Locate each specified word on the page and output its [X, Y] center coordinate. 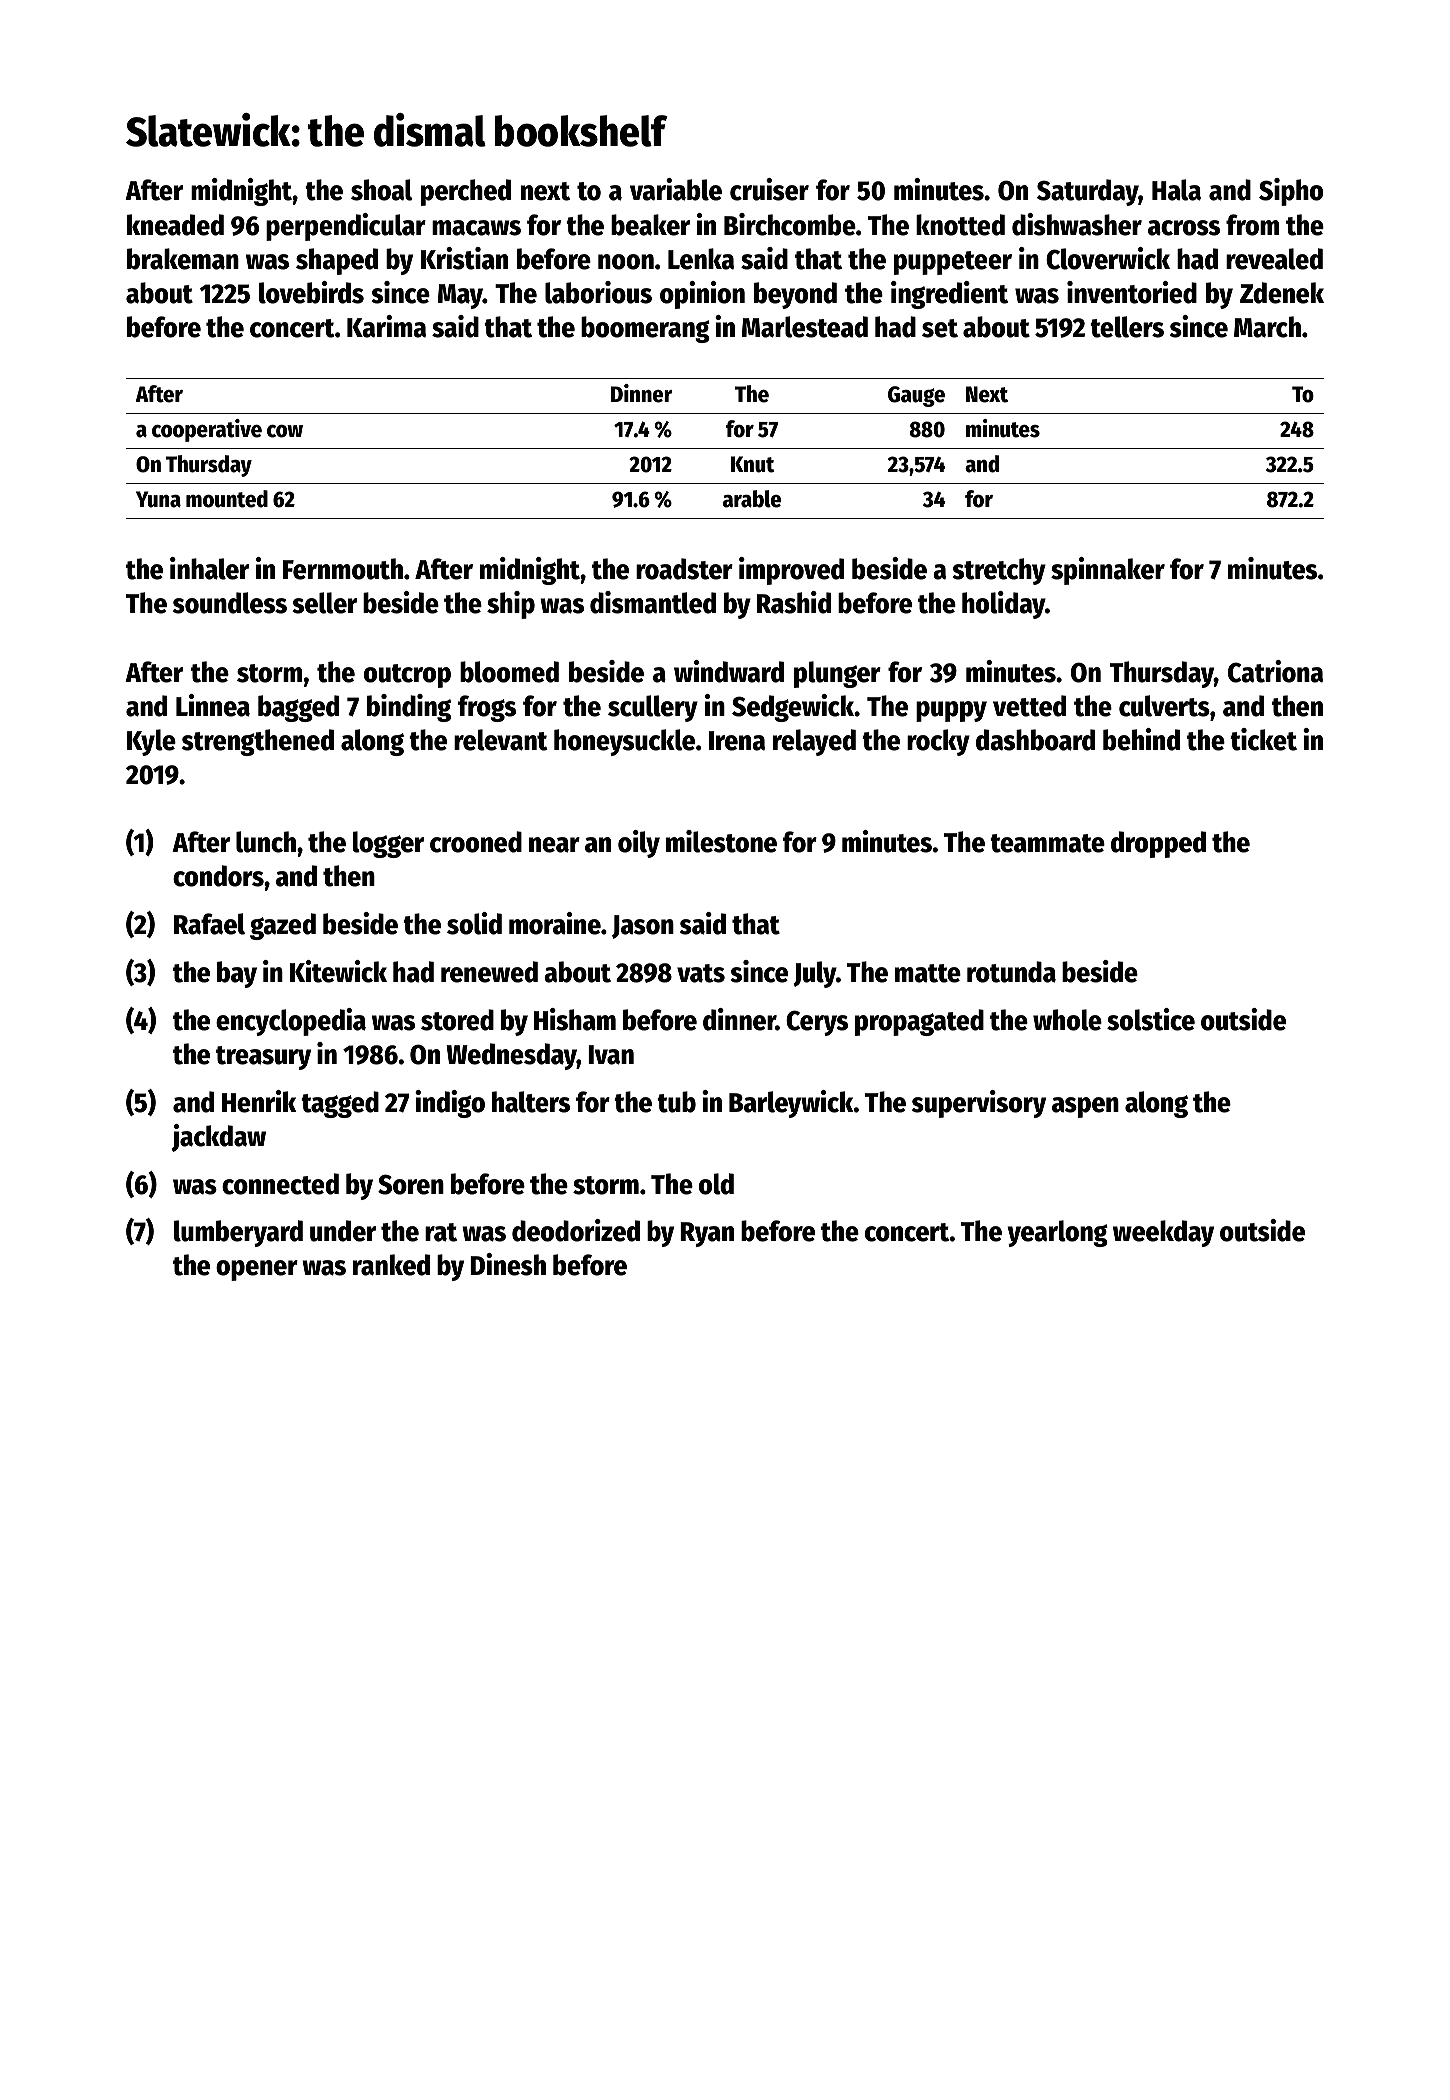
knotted [960, 225]
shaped [337, 261]
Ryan [707, 1234]
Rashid [794, 602]
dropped [1158, 844]
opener [257, 1270]
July [814, 974]
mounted [227, 499]
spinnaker [1108, 571]
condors [218, 876]
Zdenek [1282, 293]
